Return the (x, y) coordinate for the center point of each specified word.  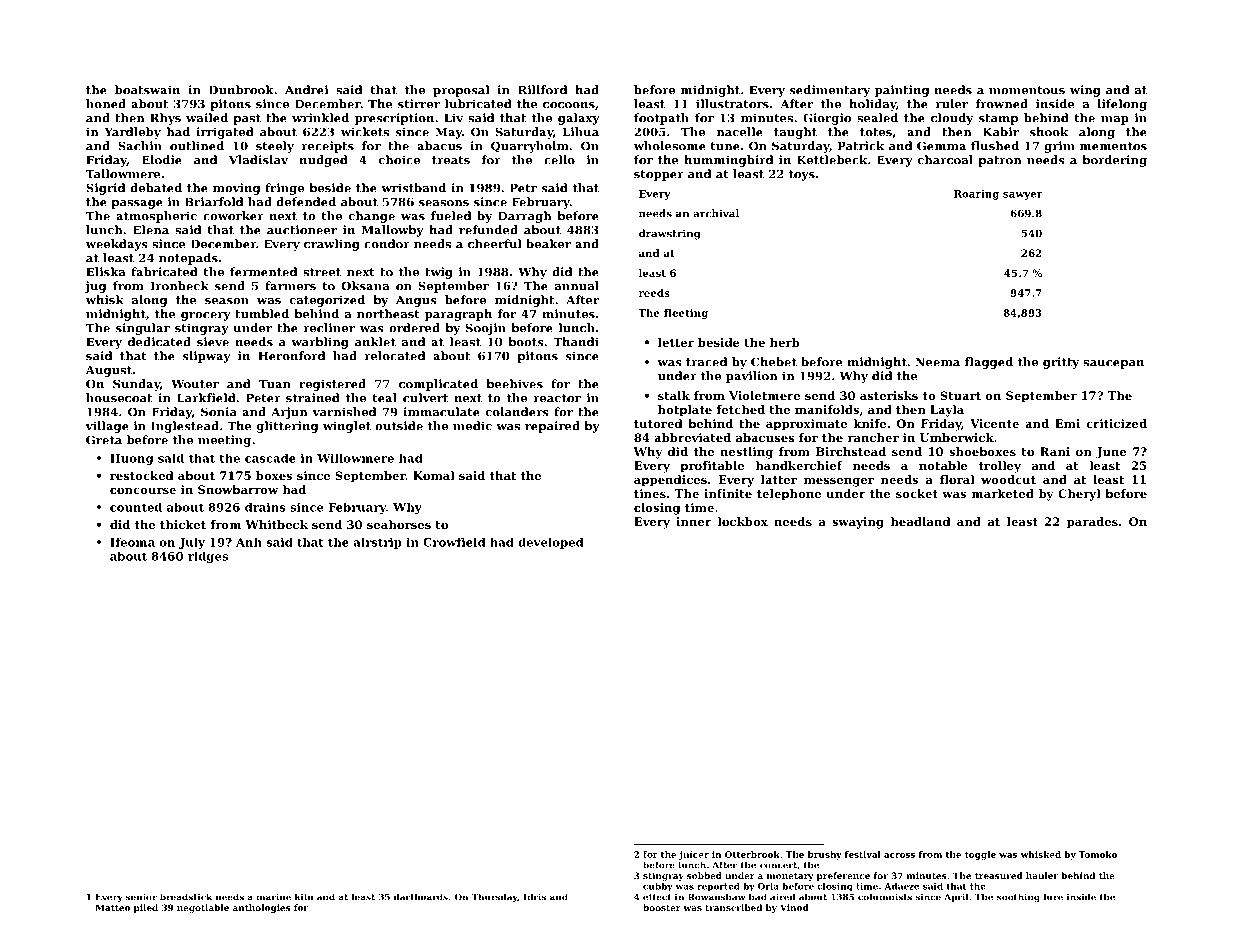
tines (650, 493)
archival (716, 213)
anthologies (262, 908)
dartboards (421, 897)
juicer (694, 855)
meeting (224, 441)
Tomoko (1098, 854)
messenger (839, 482)
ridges (208, 557)
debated (156, 188)
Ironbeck (180, 286)
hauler (1042, 875)
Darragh (524, 217)
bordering (1114, 161)
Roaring (976, 195)
